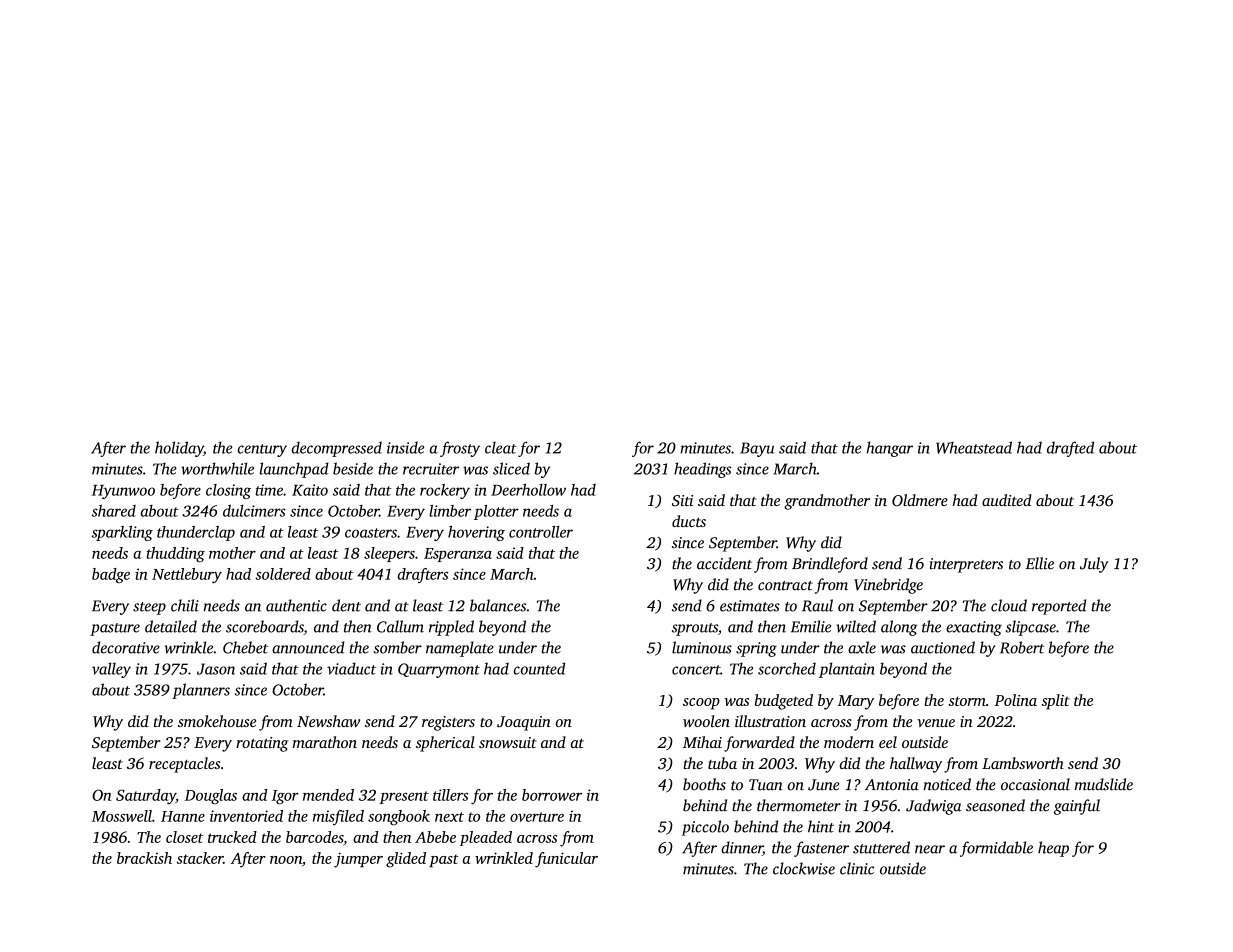 Image resolution: width=1233 pixels, height=952 pixels. What do you see at coordinates (1023, 763) in the image?
I see `Lambsworth` at bounding box center [1023, 763].
